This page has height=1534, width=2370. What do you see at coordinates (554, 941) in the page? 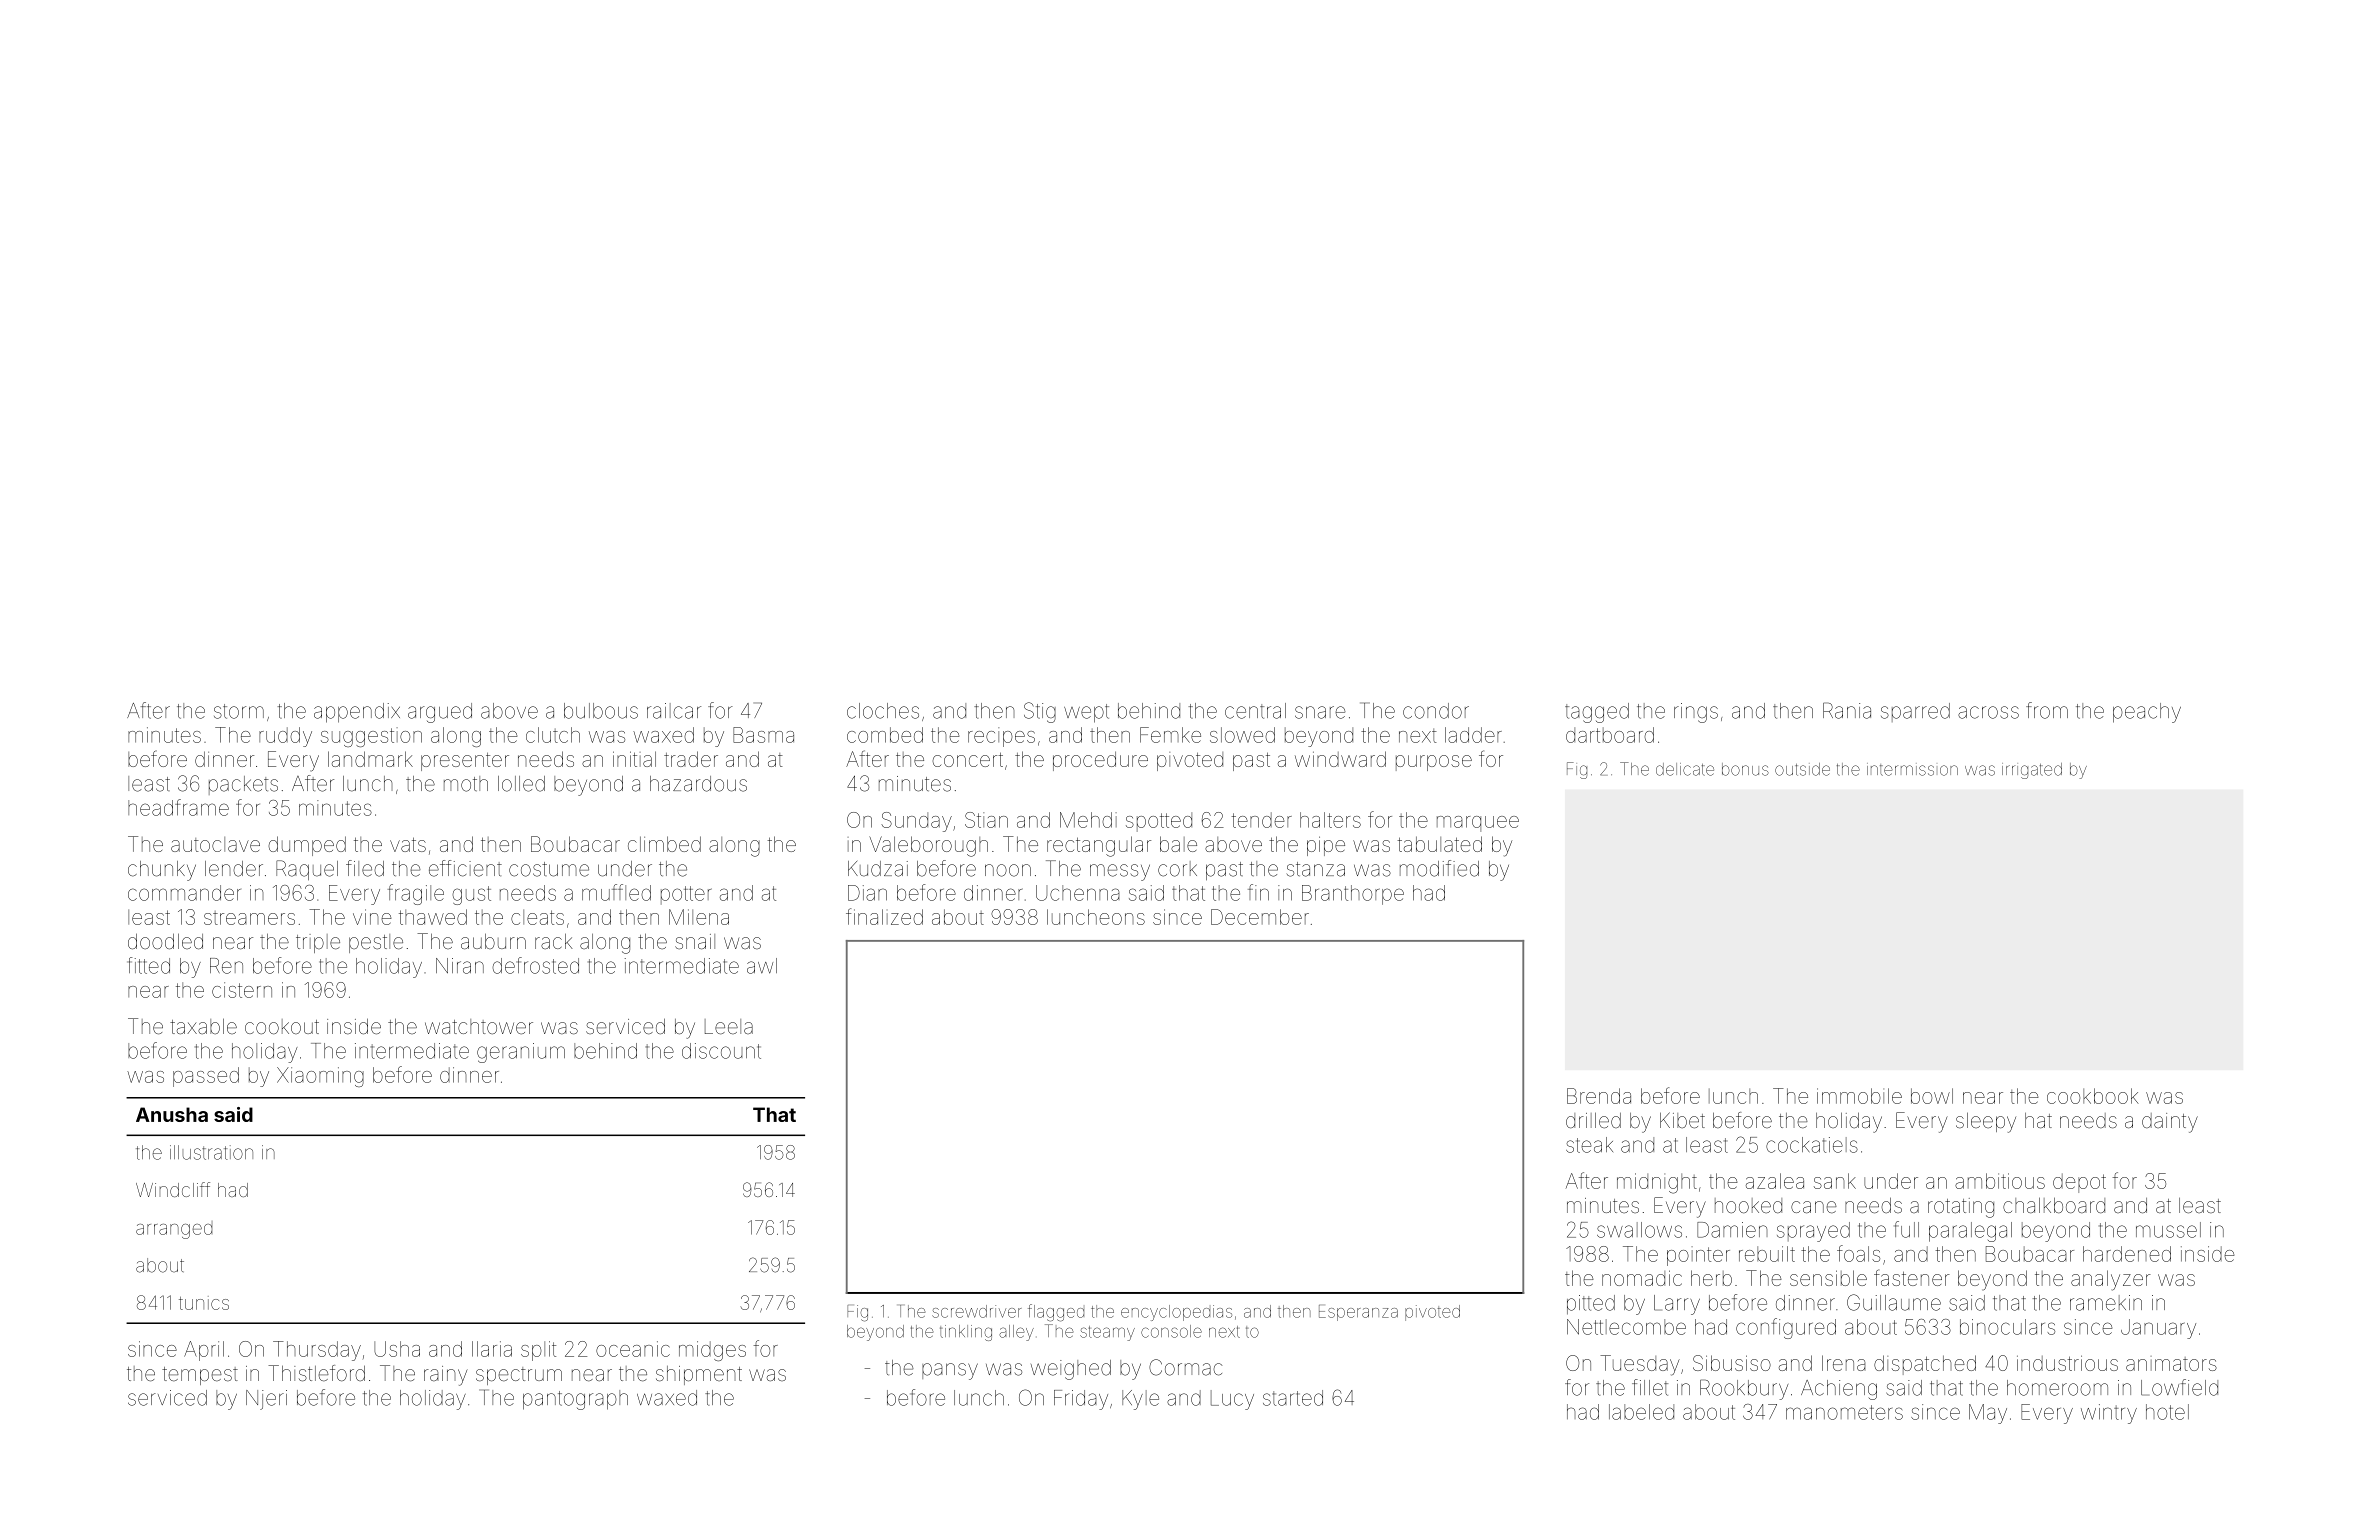
I see `rack` at bounding box center [554, 941].
